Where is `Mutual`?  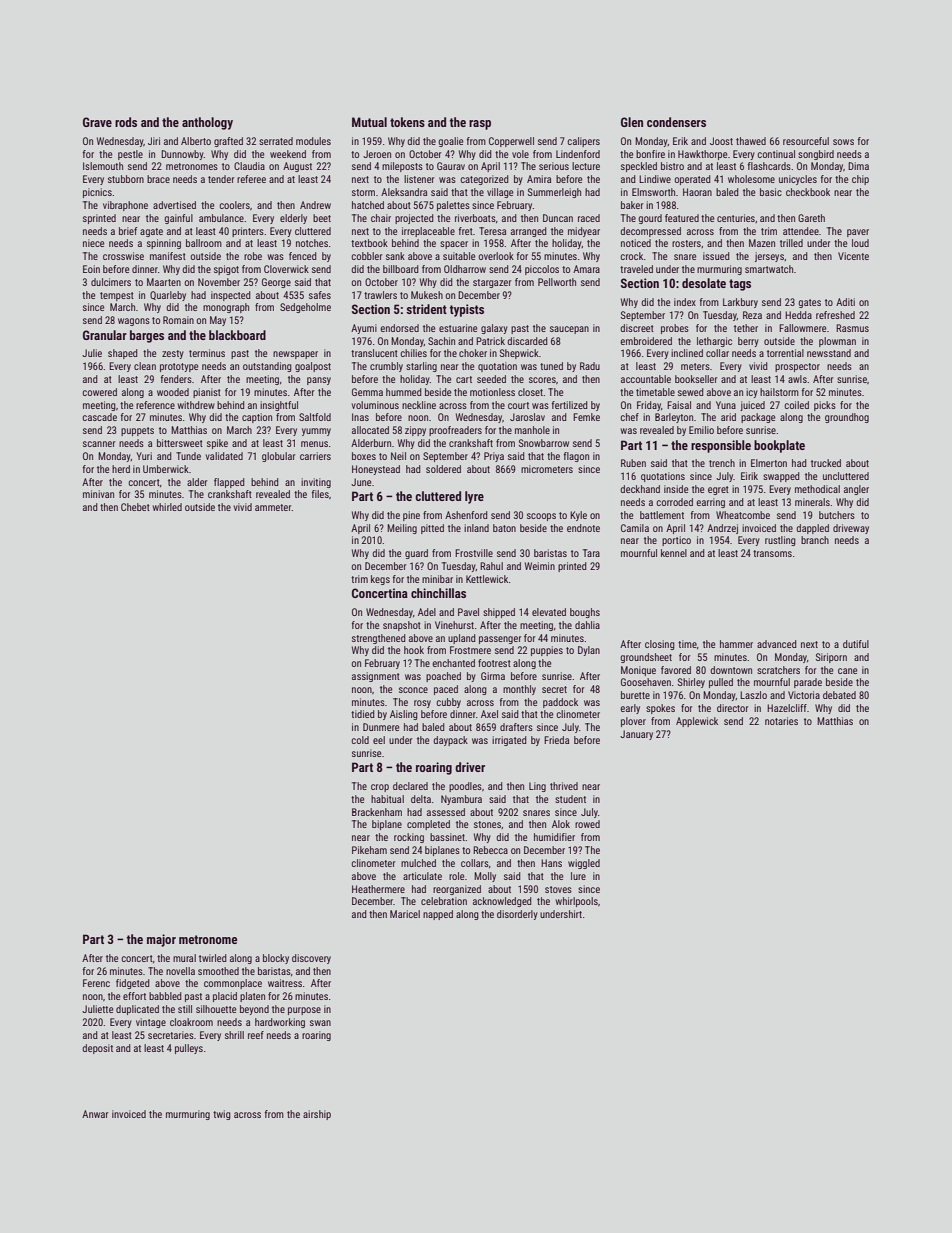
Mutual is located at coordinates (369, 122).
